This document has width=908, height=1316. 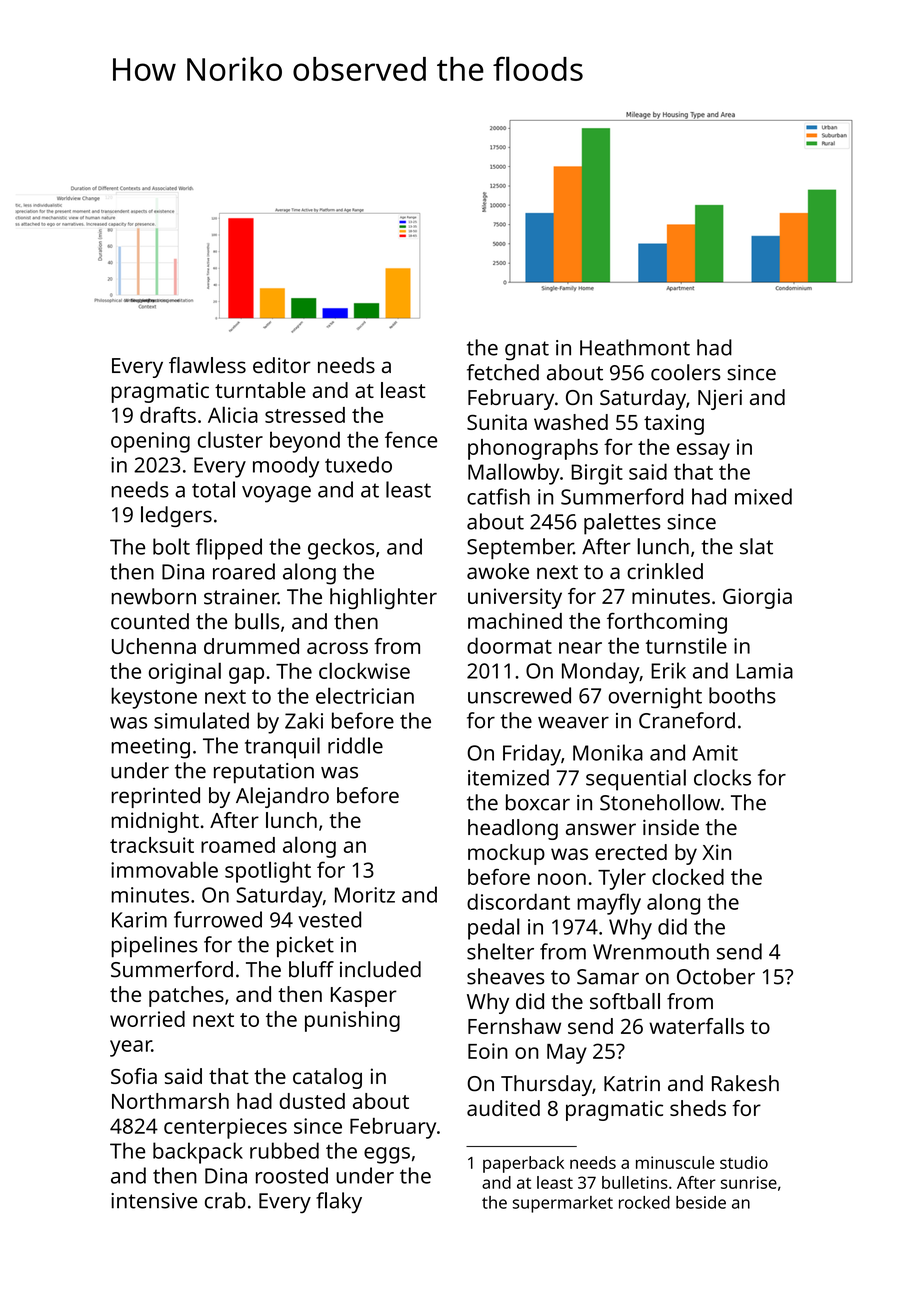 What do you see at coordinates (527, 351) in the document?
I see `gnat` at bounding box center [527, 351].
